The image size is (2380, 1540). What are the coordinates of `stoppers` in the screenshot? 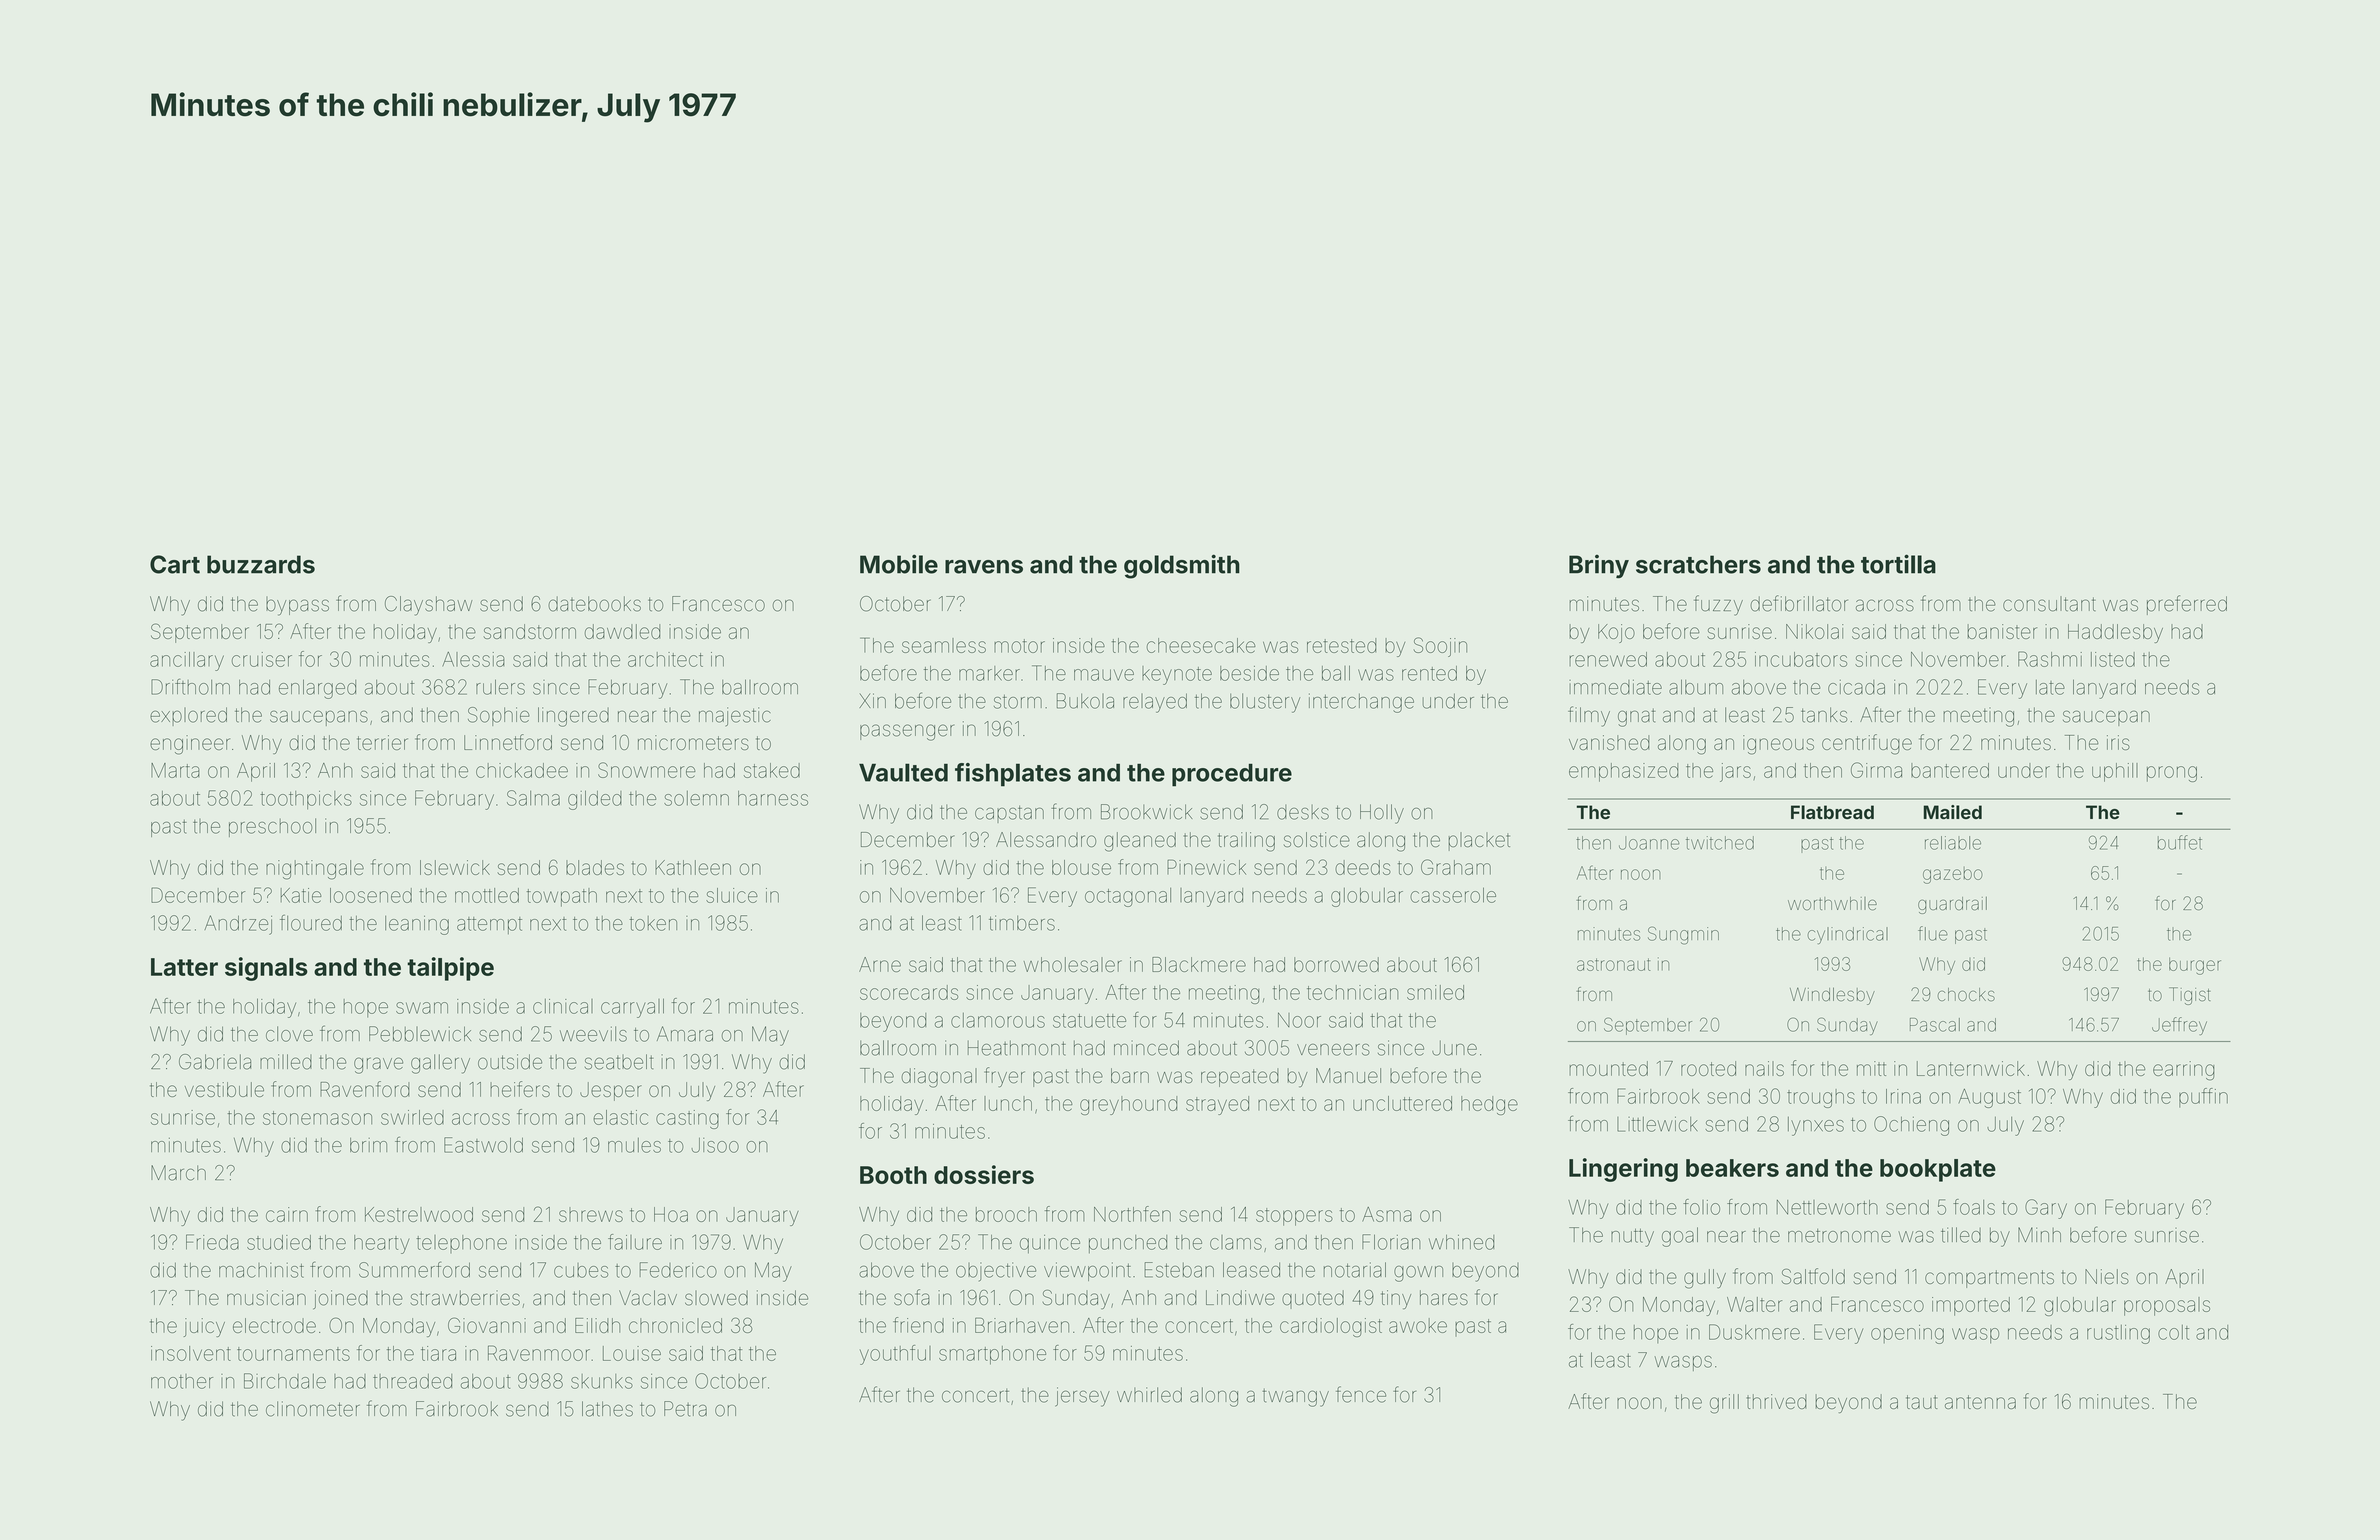 It's located at (1294, 1217).
